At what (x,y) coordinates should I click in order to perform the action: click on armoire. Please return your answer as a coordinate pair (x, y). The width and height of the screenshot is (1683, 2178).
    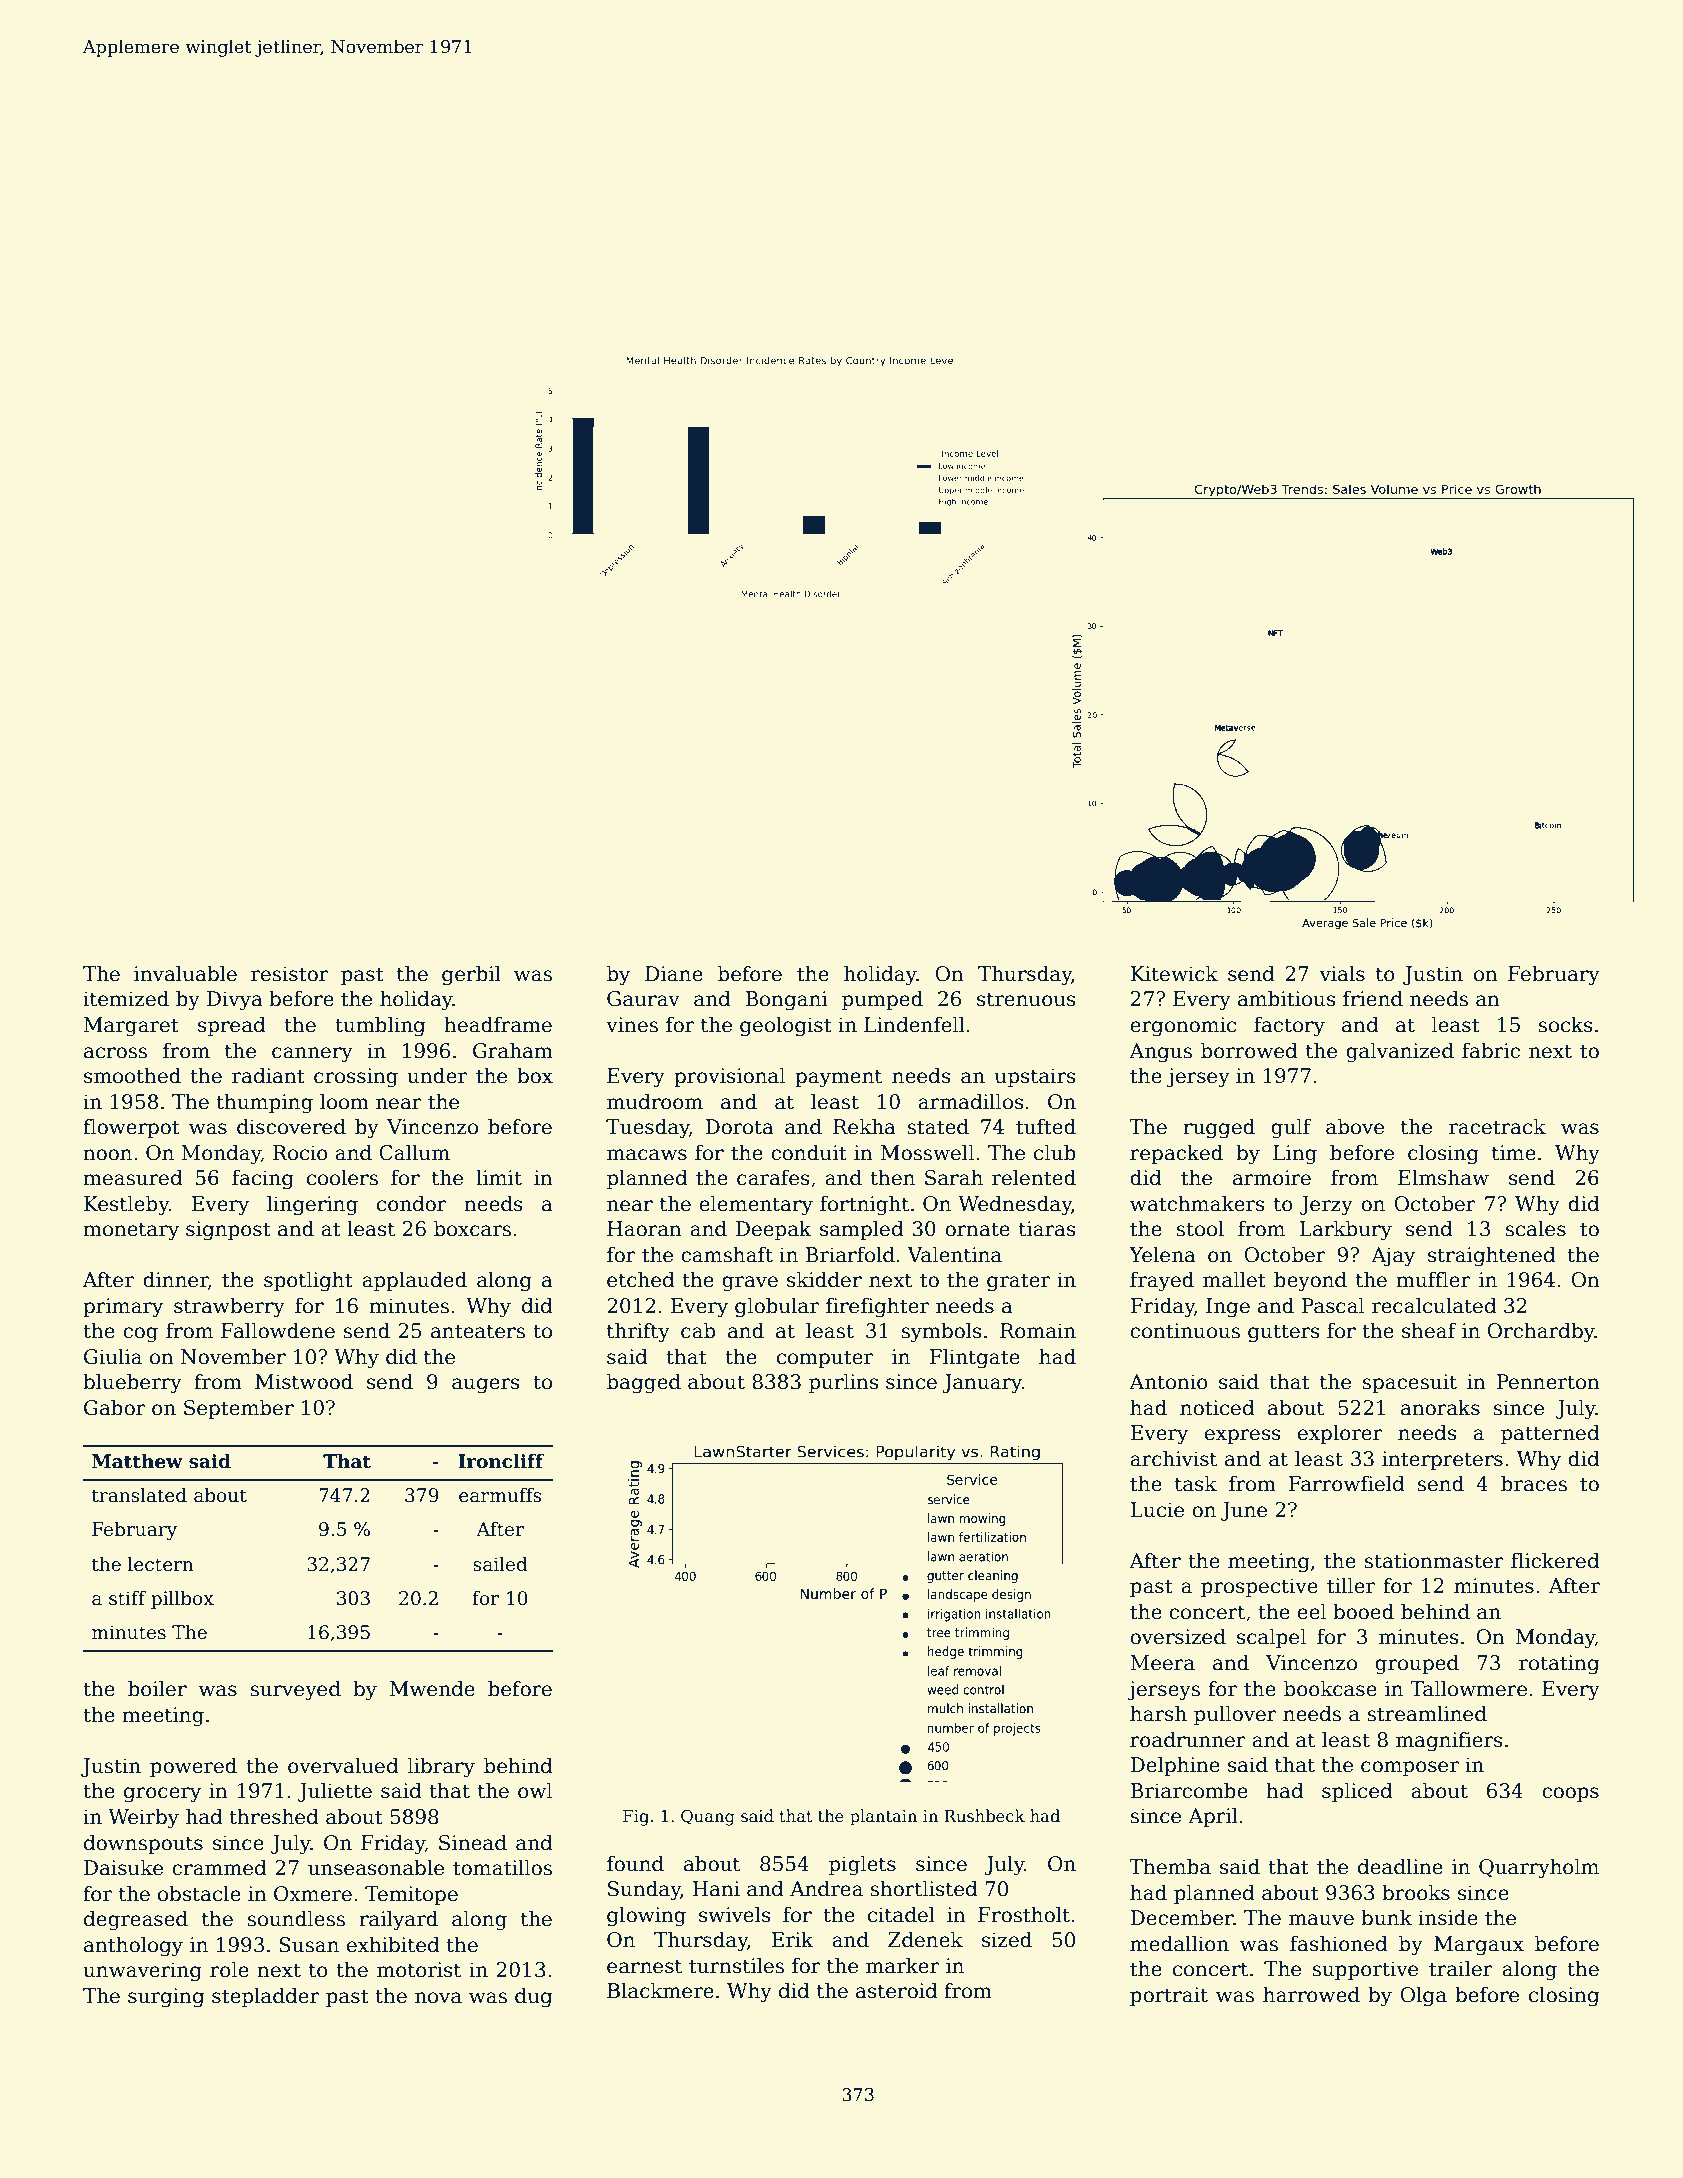
    Looking at the image, I should click on (1272, 1178).
